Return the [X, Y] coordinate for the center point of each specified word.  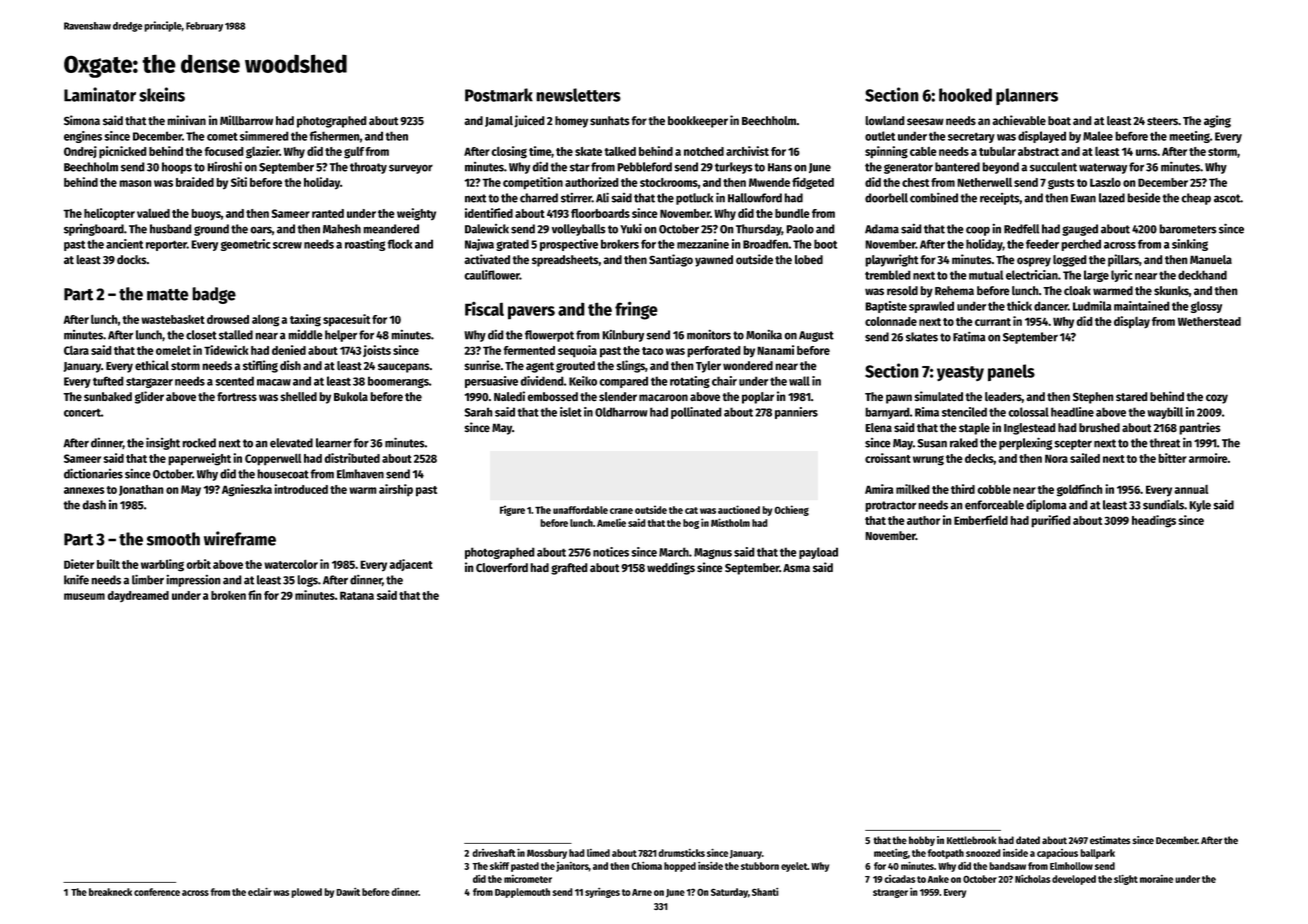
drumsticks [681, 853]
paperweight [199, 459]
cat [691, 510]
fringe [636, 310]
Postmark [499, 95]
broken [228, 595]
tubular [997, 151]
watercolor [291, 564]
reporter [166, 245]
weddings [671, 568]
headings [1154, 521]
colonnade [891, 321]
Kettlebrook [971, 840]
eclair [260, 892]
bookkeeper [698, 122]
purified [1051, 521]
